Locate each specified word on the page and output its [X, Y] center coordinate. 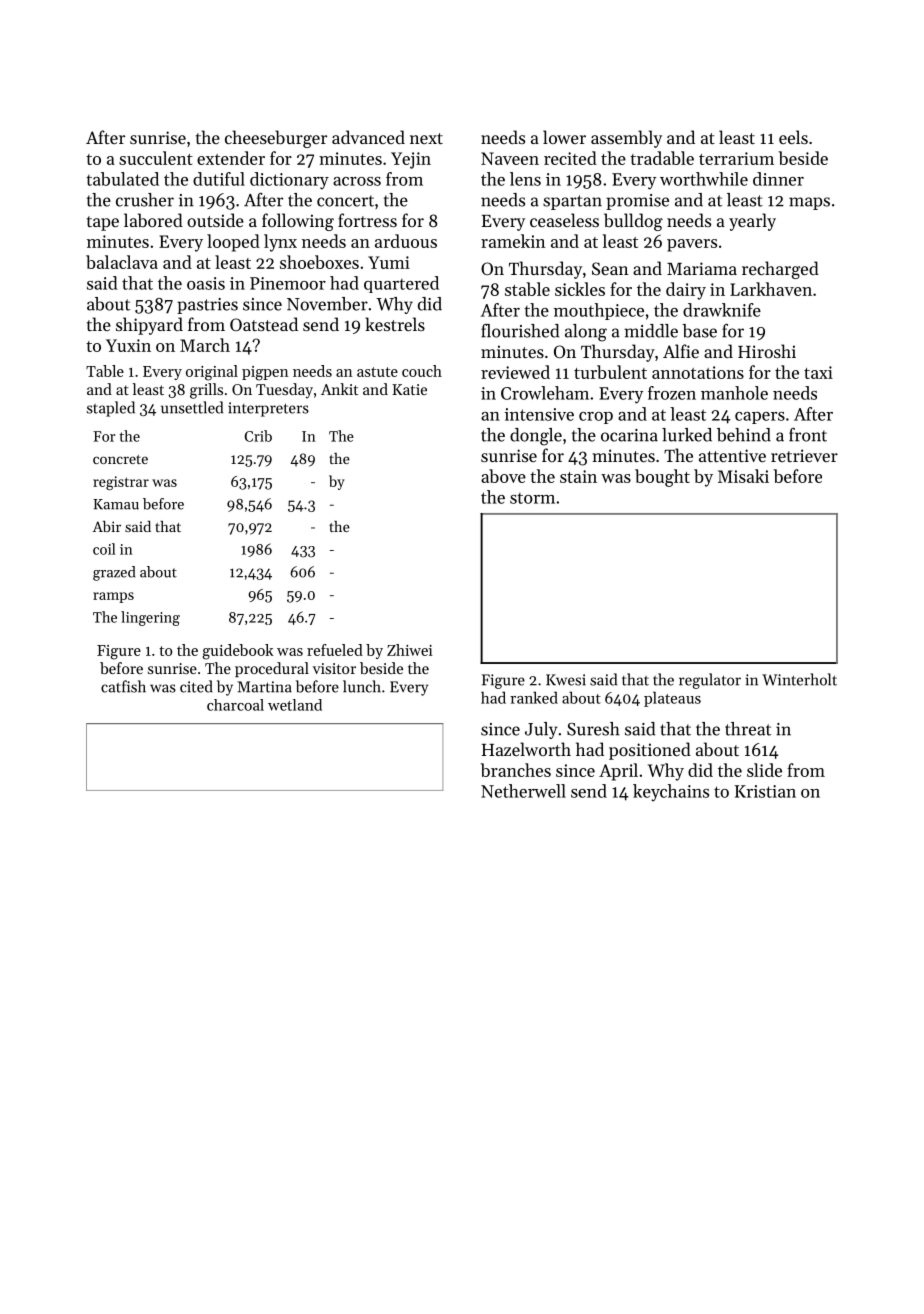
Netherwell [523, 791]
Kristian [765, 791]
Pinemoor [288, 283]
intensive [539, 414]
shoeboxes [319, 262]
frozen [672, 393]
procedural [272, 669]
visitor [334, 668]
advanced [368, 137]
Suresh [593, 729]
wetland [295, 705]
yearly [752, 222]
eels [793, 137]
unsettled [192, 407]
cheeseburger [276, 139]
